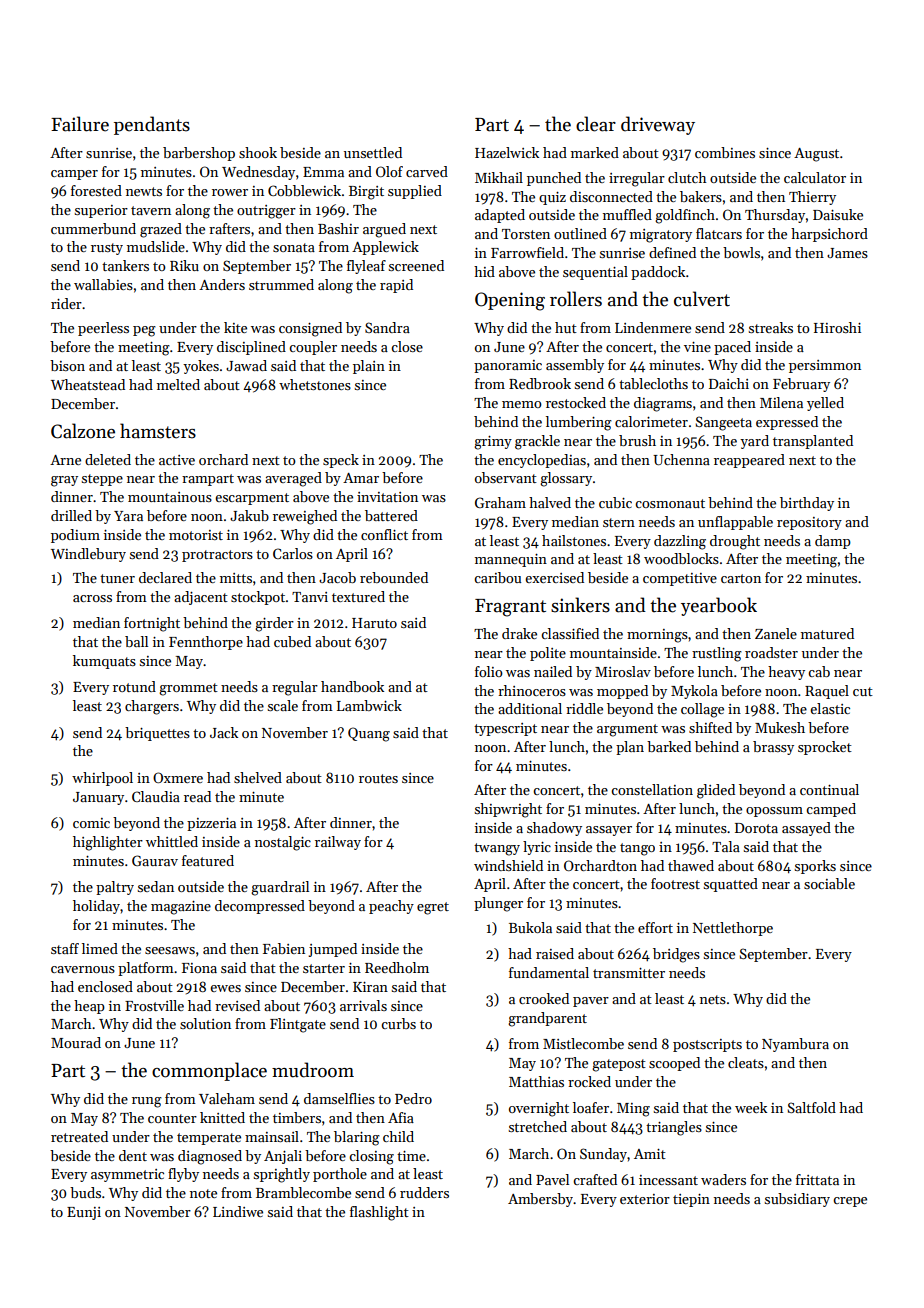 This screenshot has width=924, height=1308. What do you see at coordinates (341, 461) in the screenshot?
I see `speck` at bounding box center [341, 461].
